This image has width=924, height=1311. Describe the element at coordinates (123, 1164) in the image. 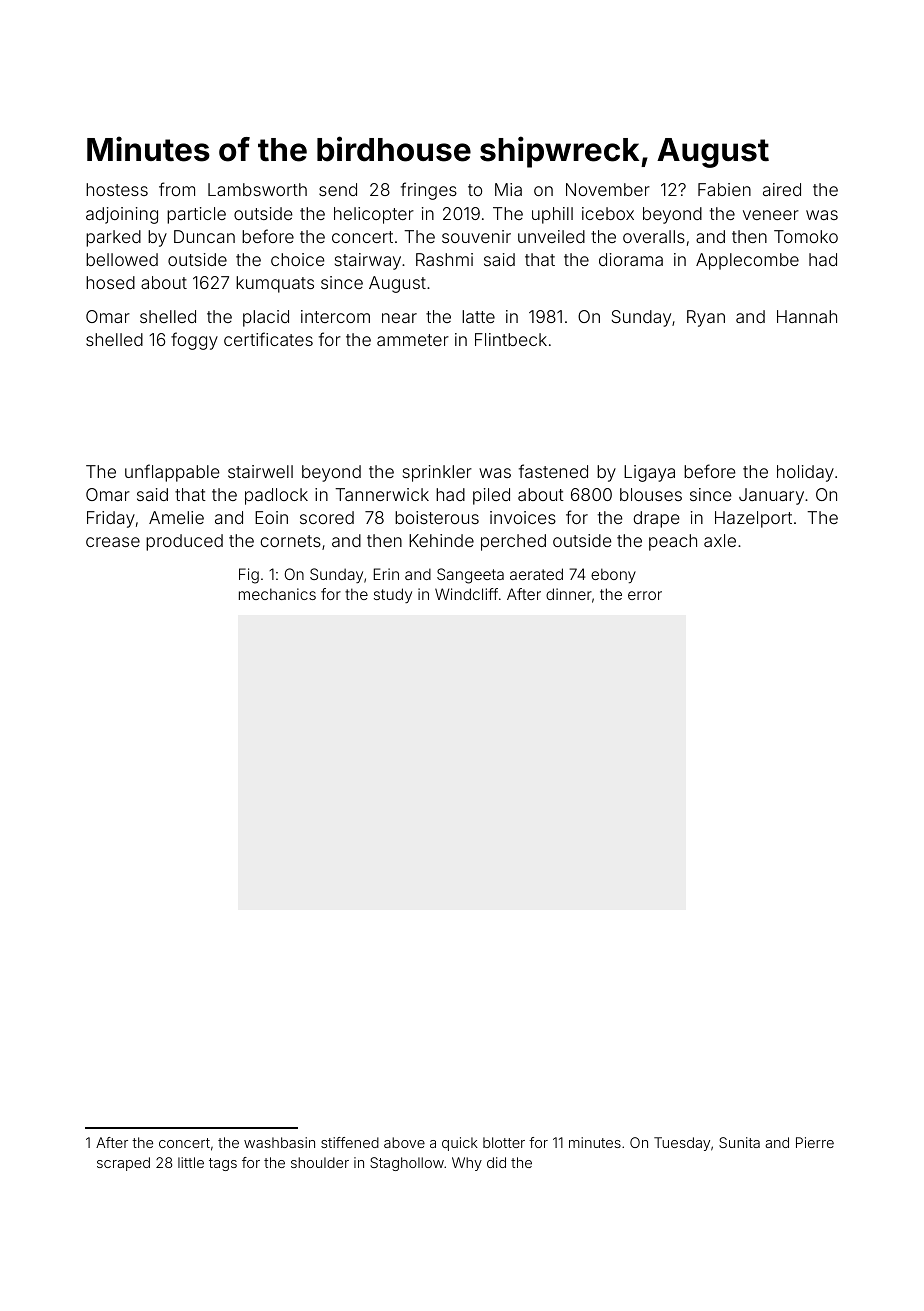

I see `scraped` at that location.
